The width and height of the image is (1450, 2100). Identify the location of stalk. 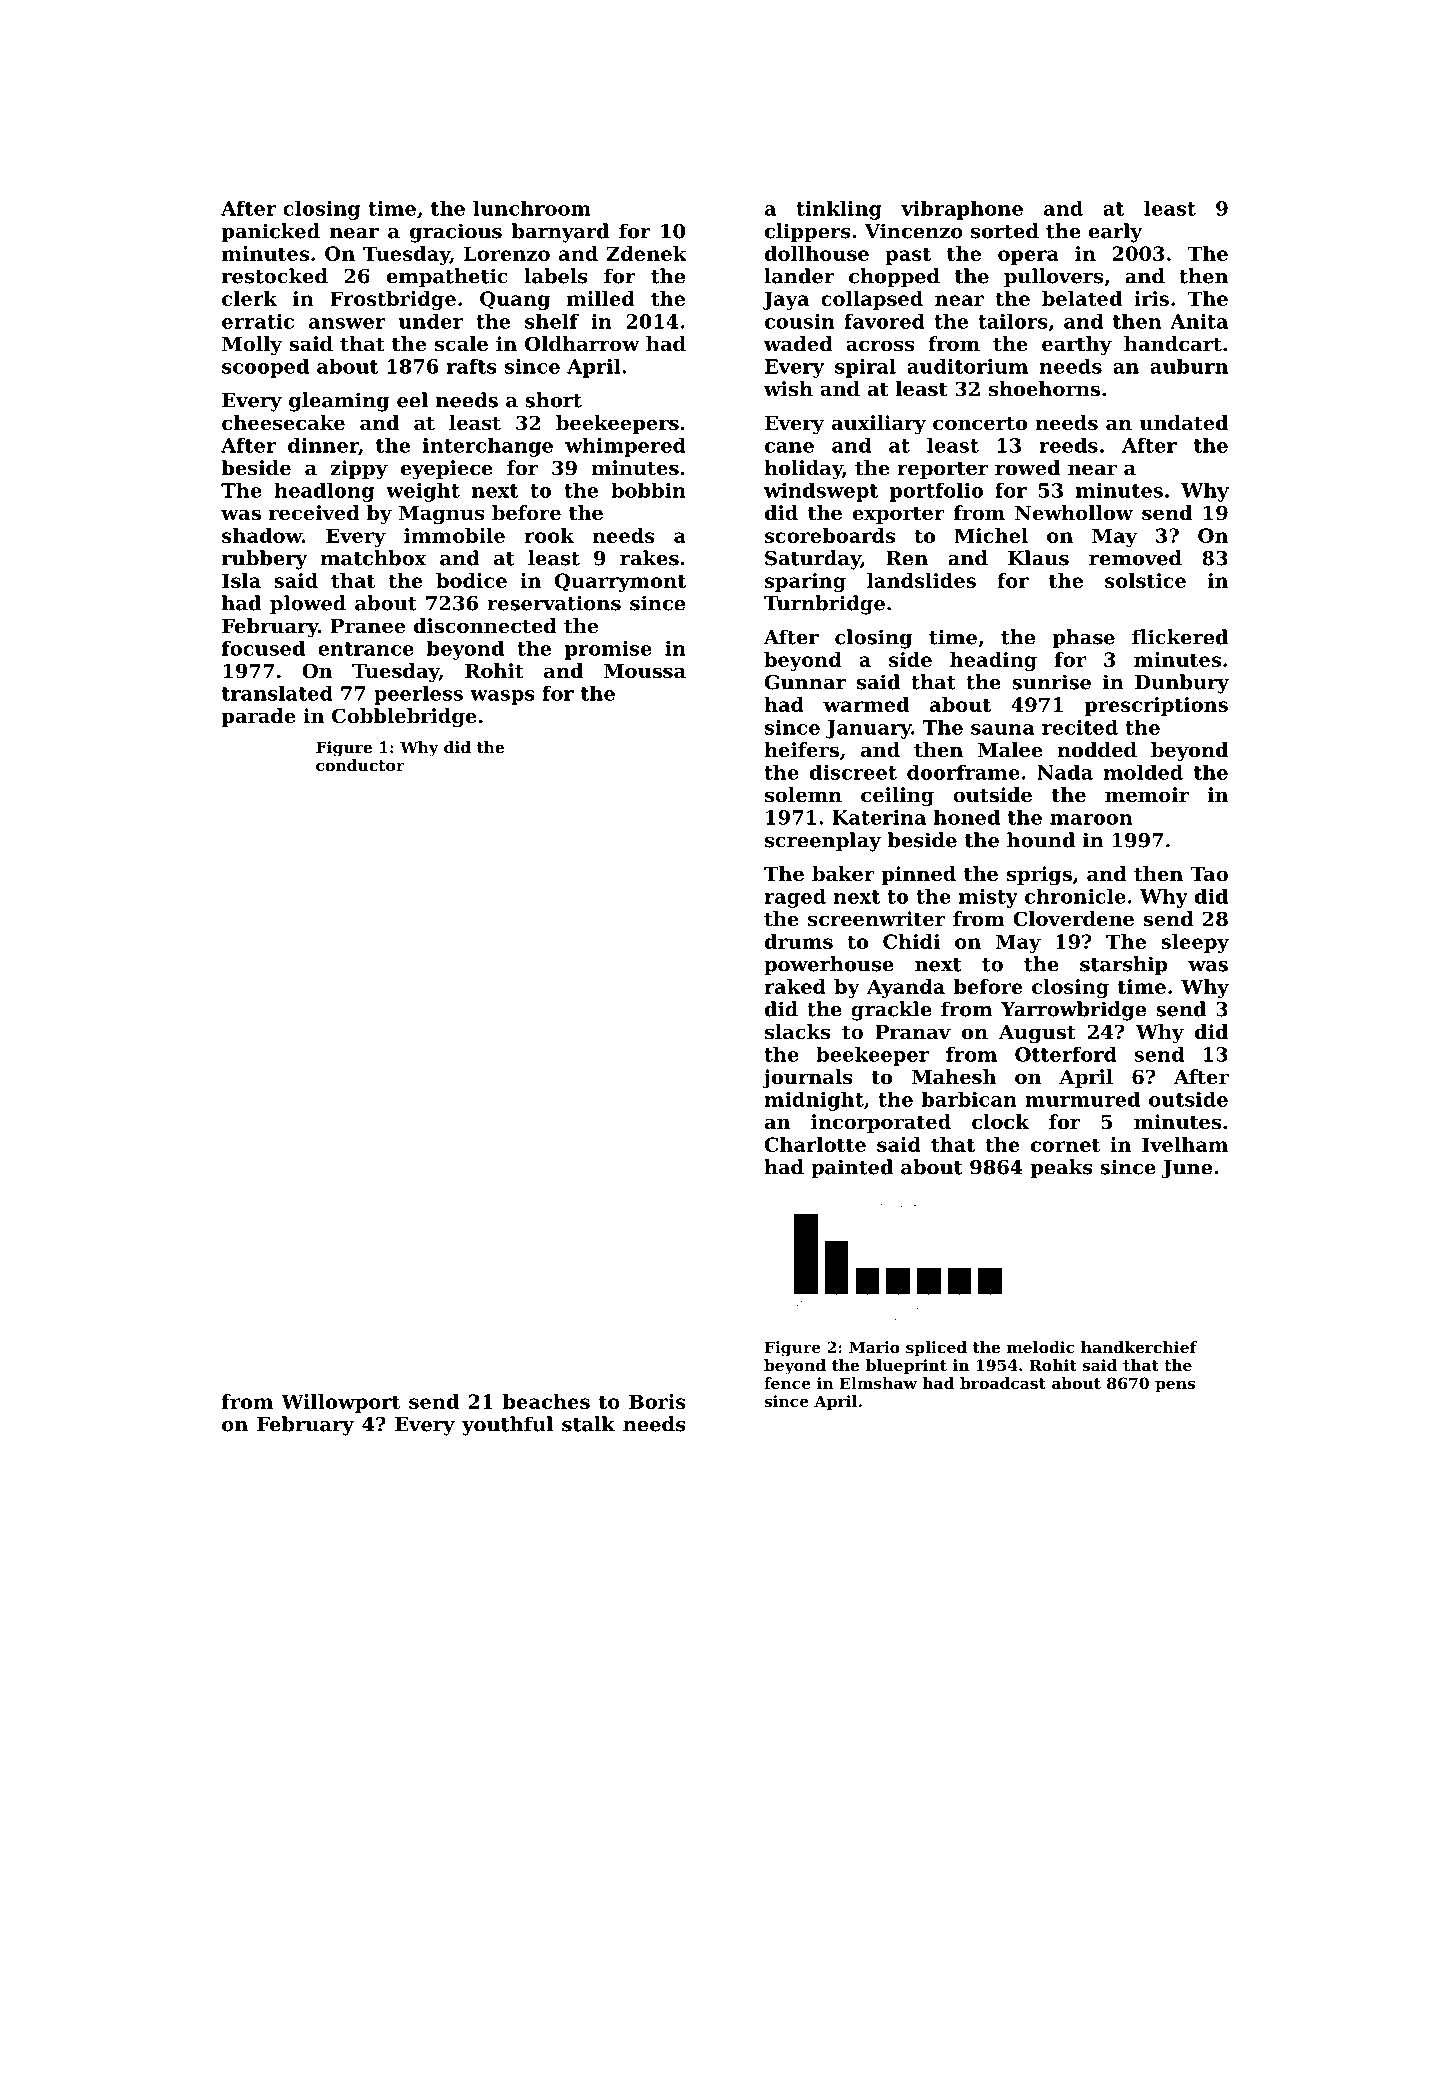
(588, 1424).
